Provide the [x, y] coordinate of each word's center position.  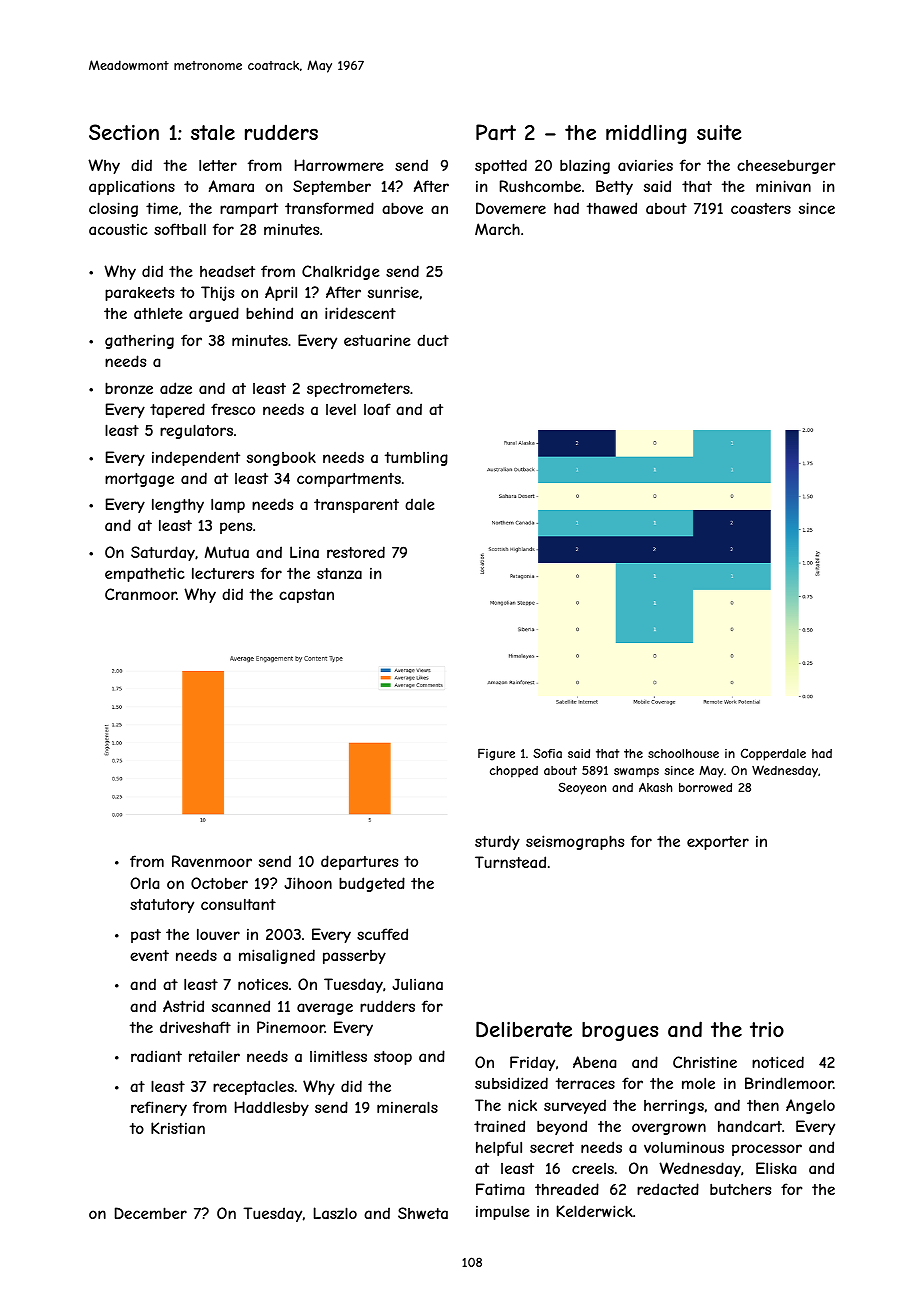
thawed [612, 208]
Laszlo [335, 1213]
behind [269, 313]
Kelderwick [595, 1211]
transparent [356, 506]
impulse [503, 1213]
